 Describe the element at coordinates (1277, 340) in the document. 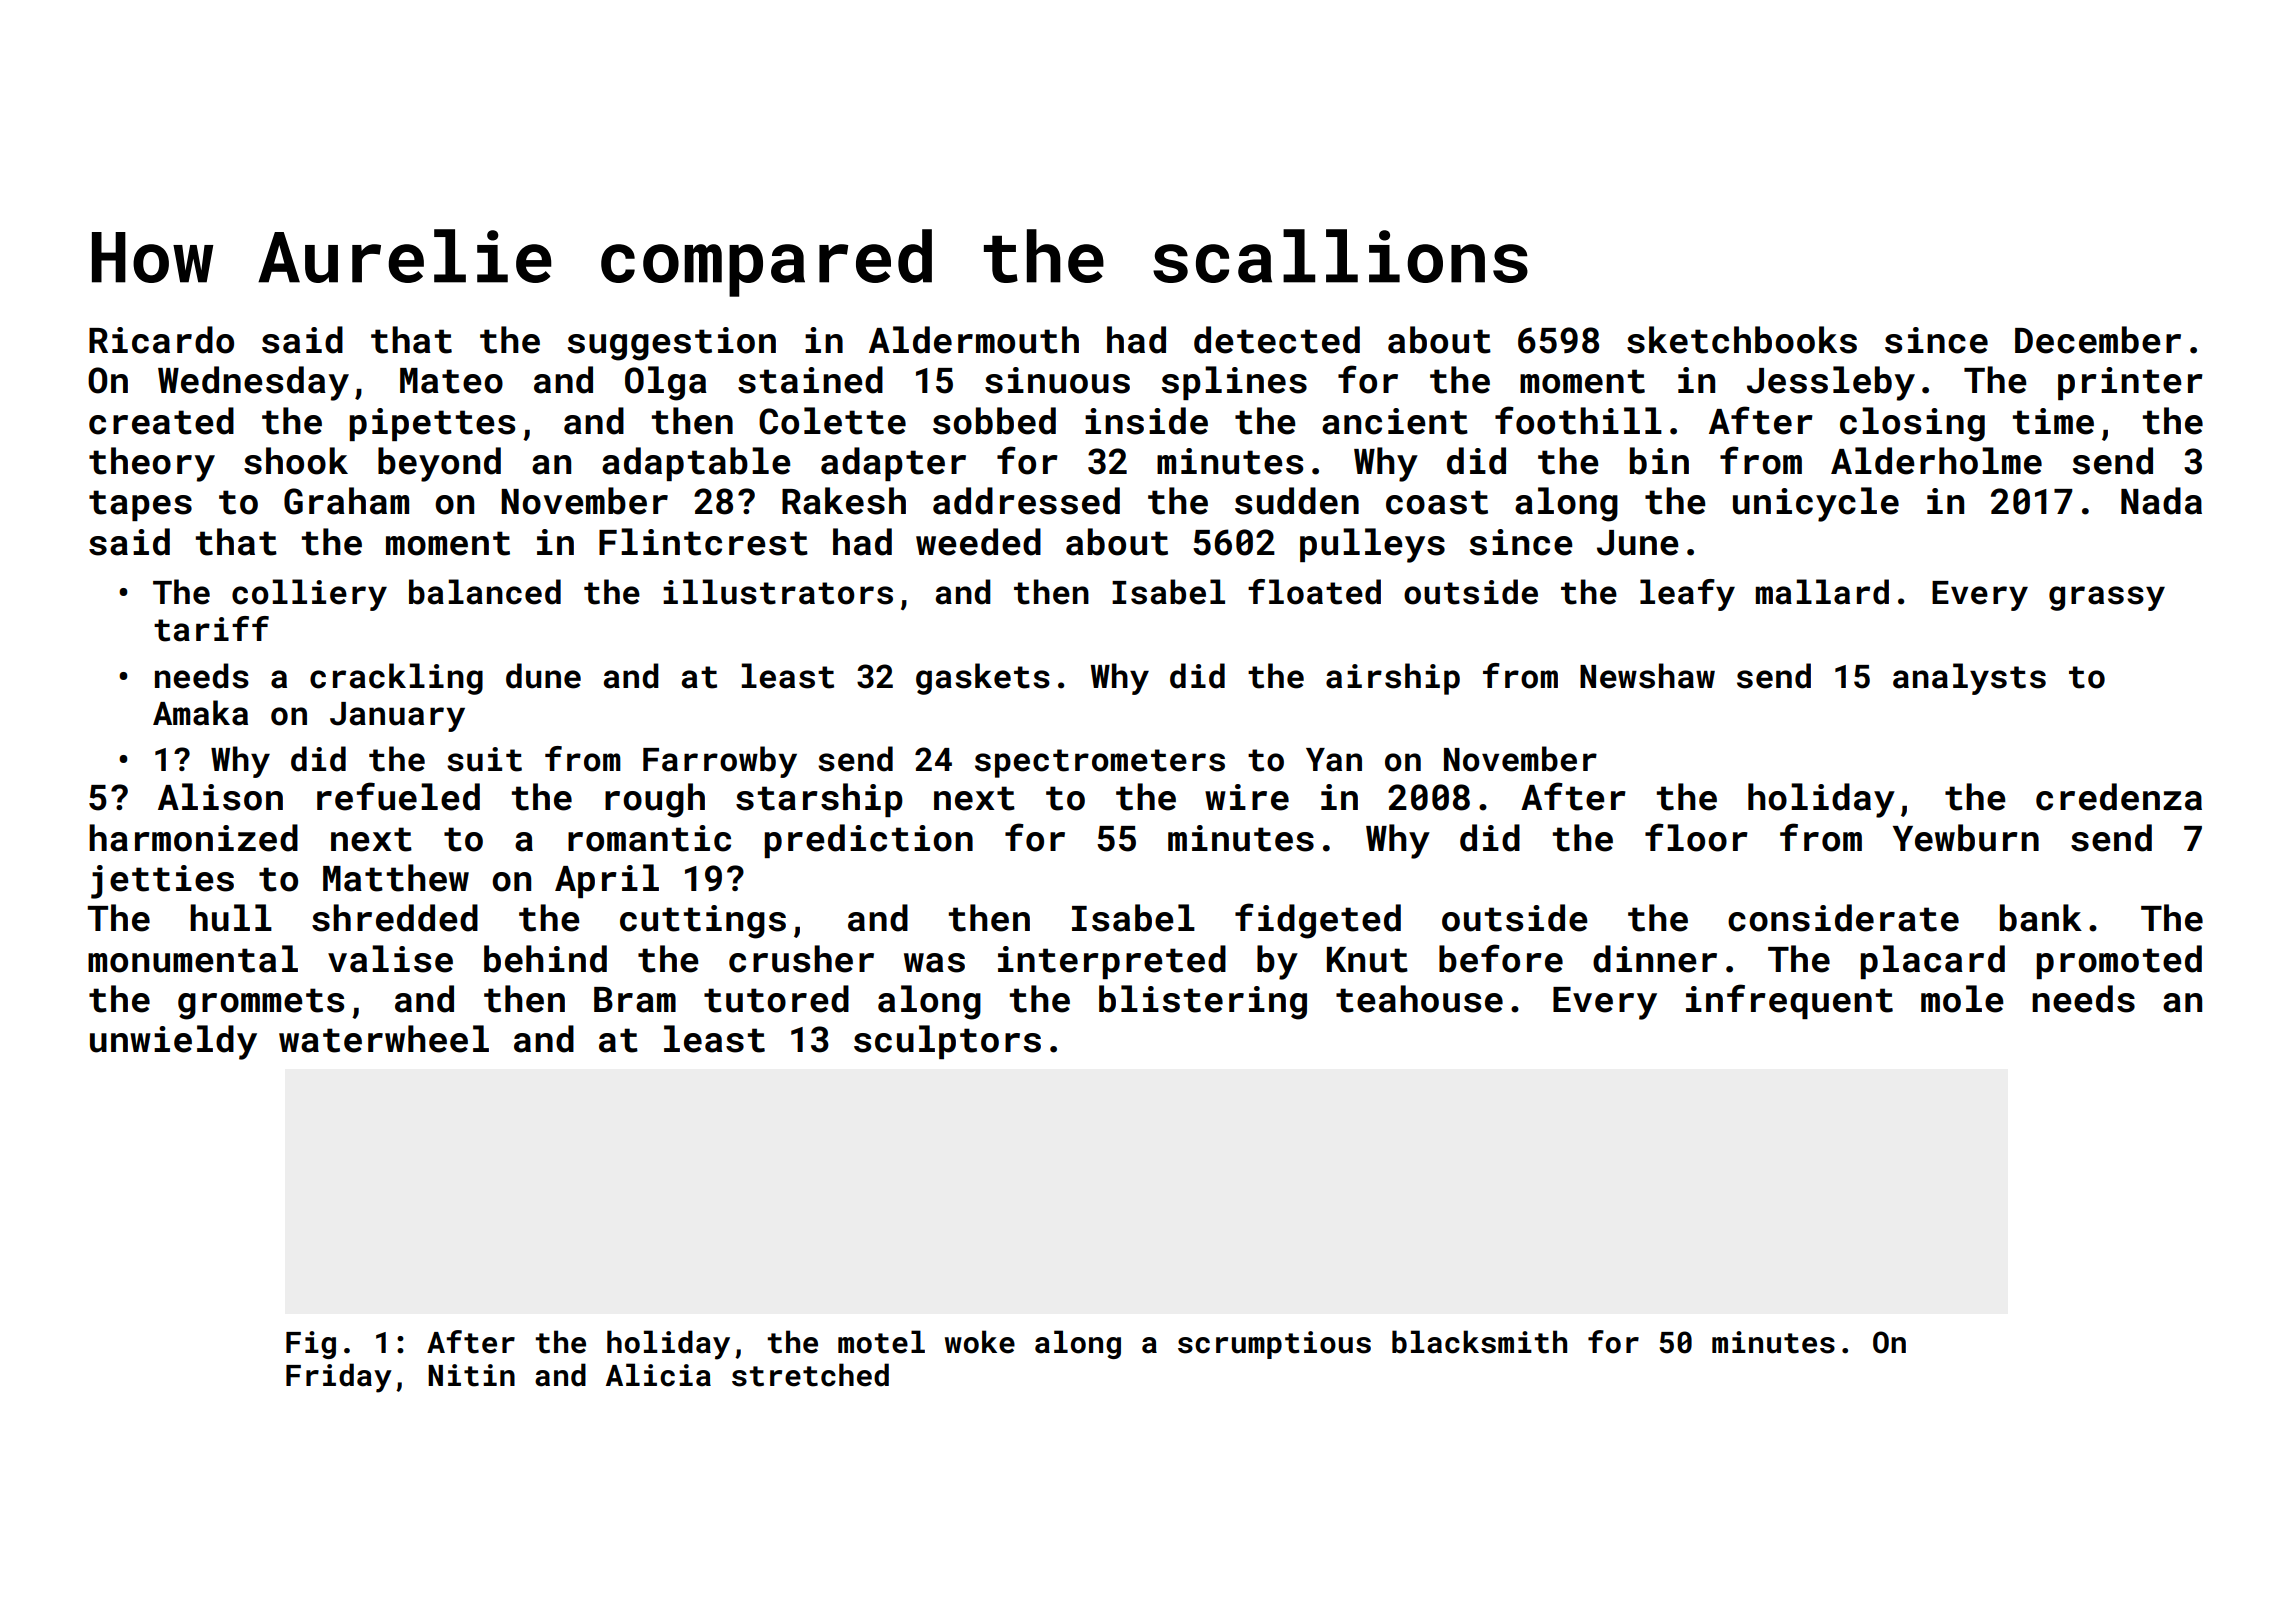

I see `detected` at that location.
